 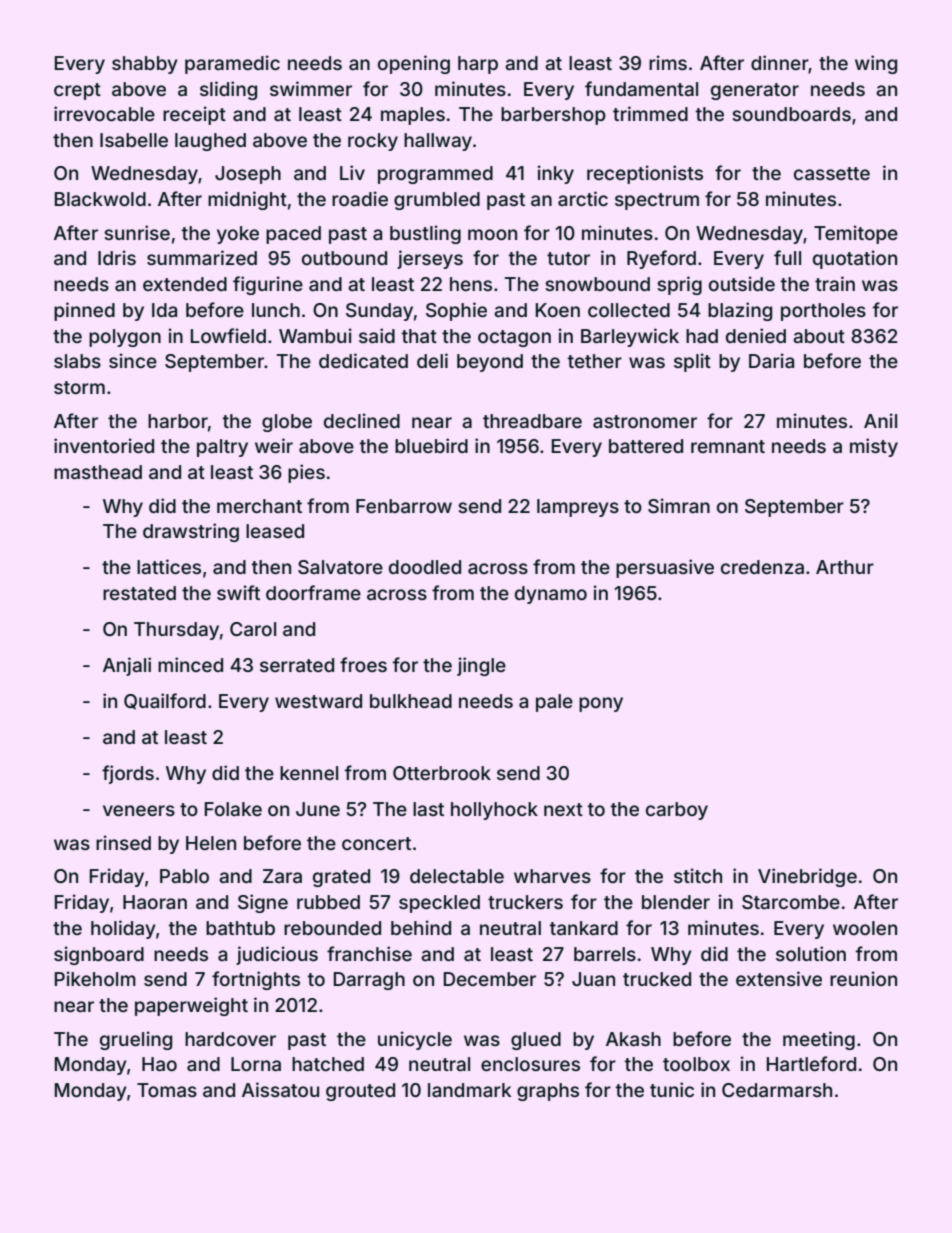 What do you see at coordinates (819, 336) in the screenshot?
I see `about` at bounding box center [819, 336].
